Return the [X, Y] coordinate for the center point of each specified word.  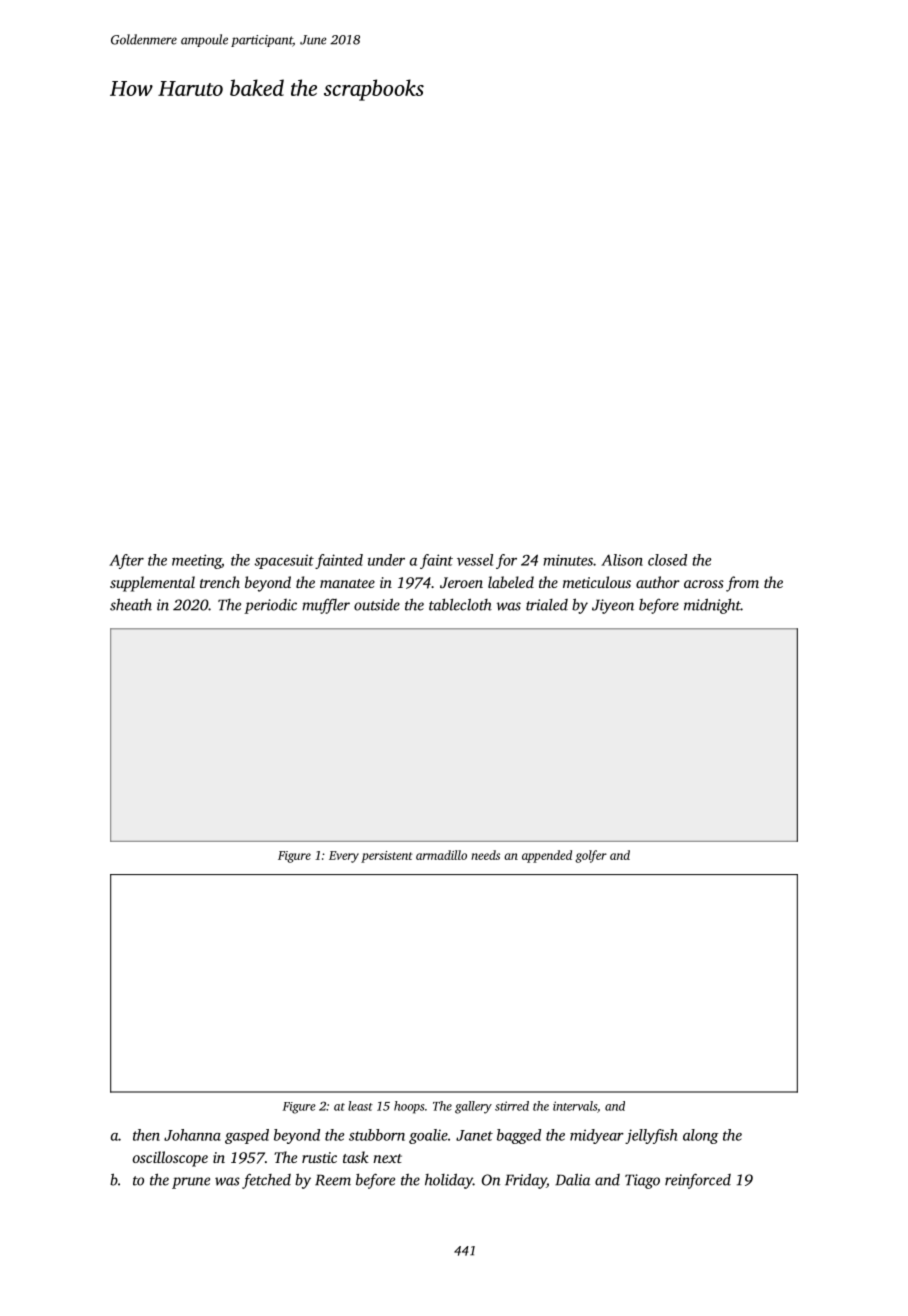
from [742, 584]
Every [344, 857]
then [146, 1135]
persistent [387, 857]
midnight [712, 606]
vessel [475, 560]
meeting [196, 561]
